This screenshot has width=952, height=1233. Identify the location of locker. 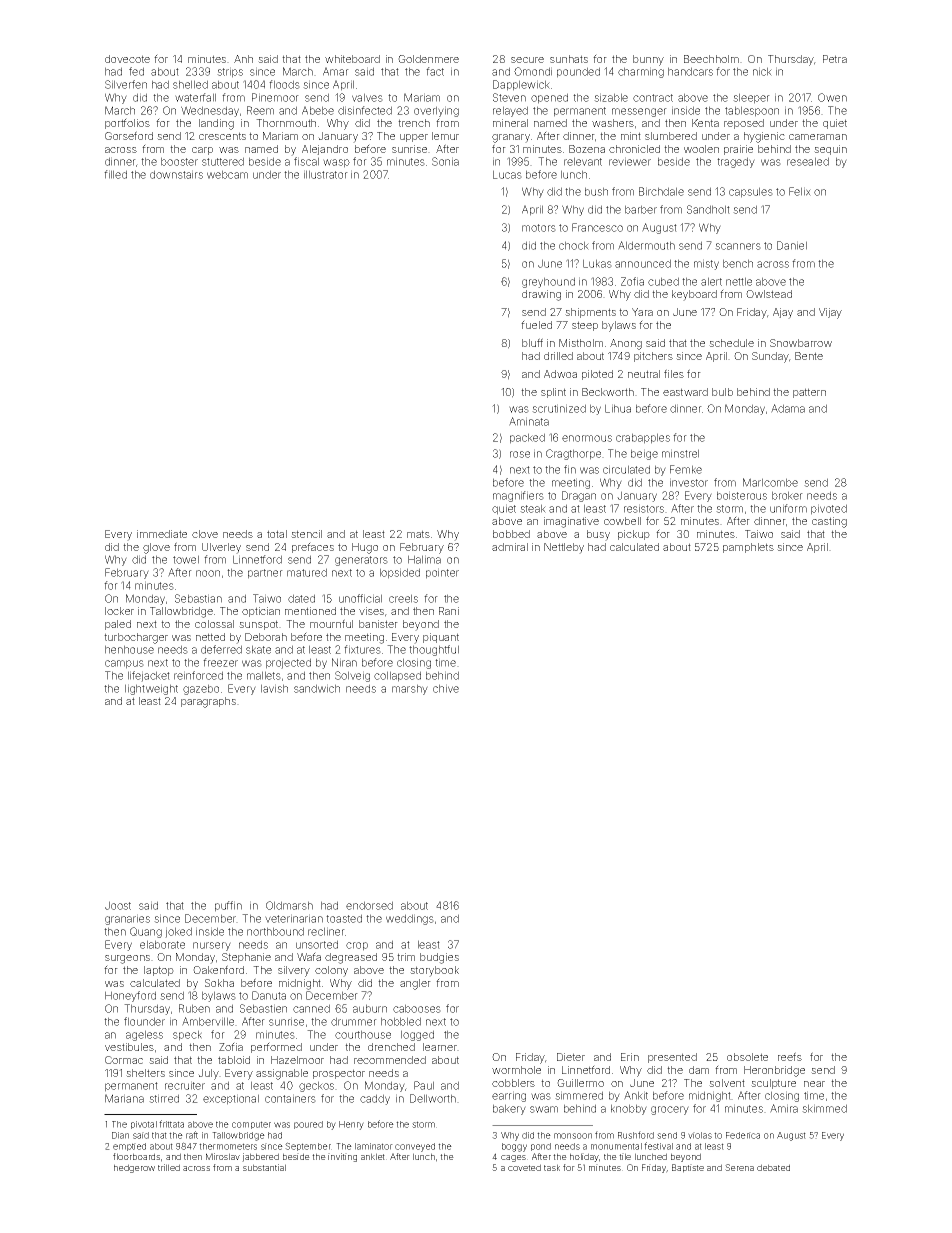
(119, 611).
